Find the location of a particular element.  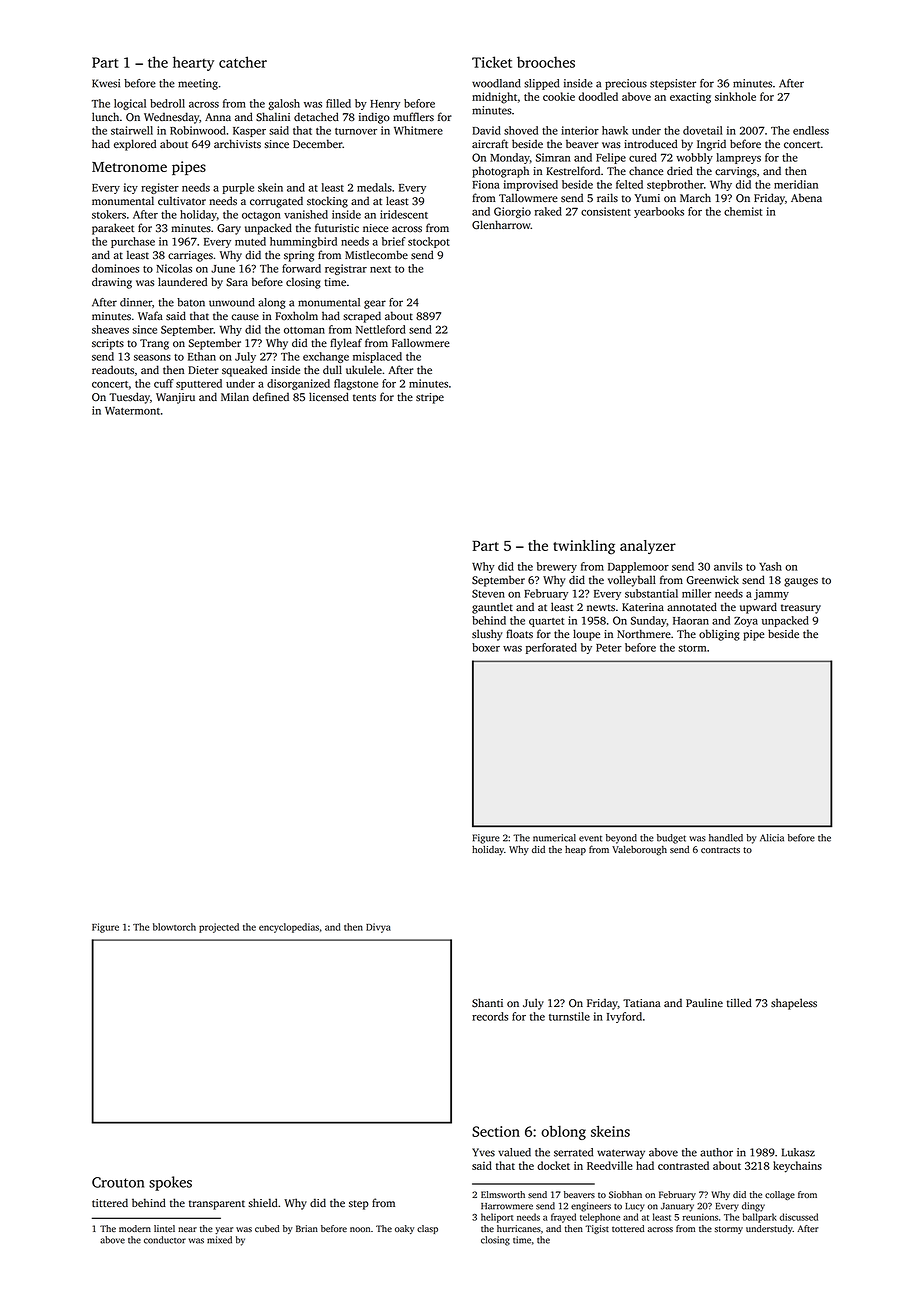

Ticket is located at coordinates (492, 62).
